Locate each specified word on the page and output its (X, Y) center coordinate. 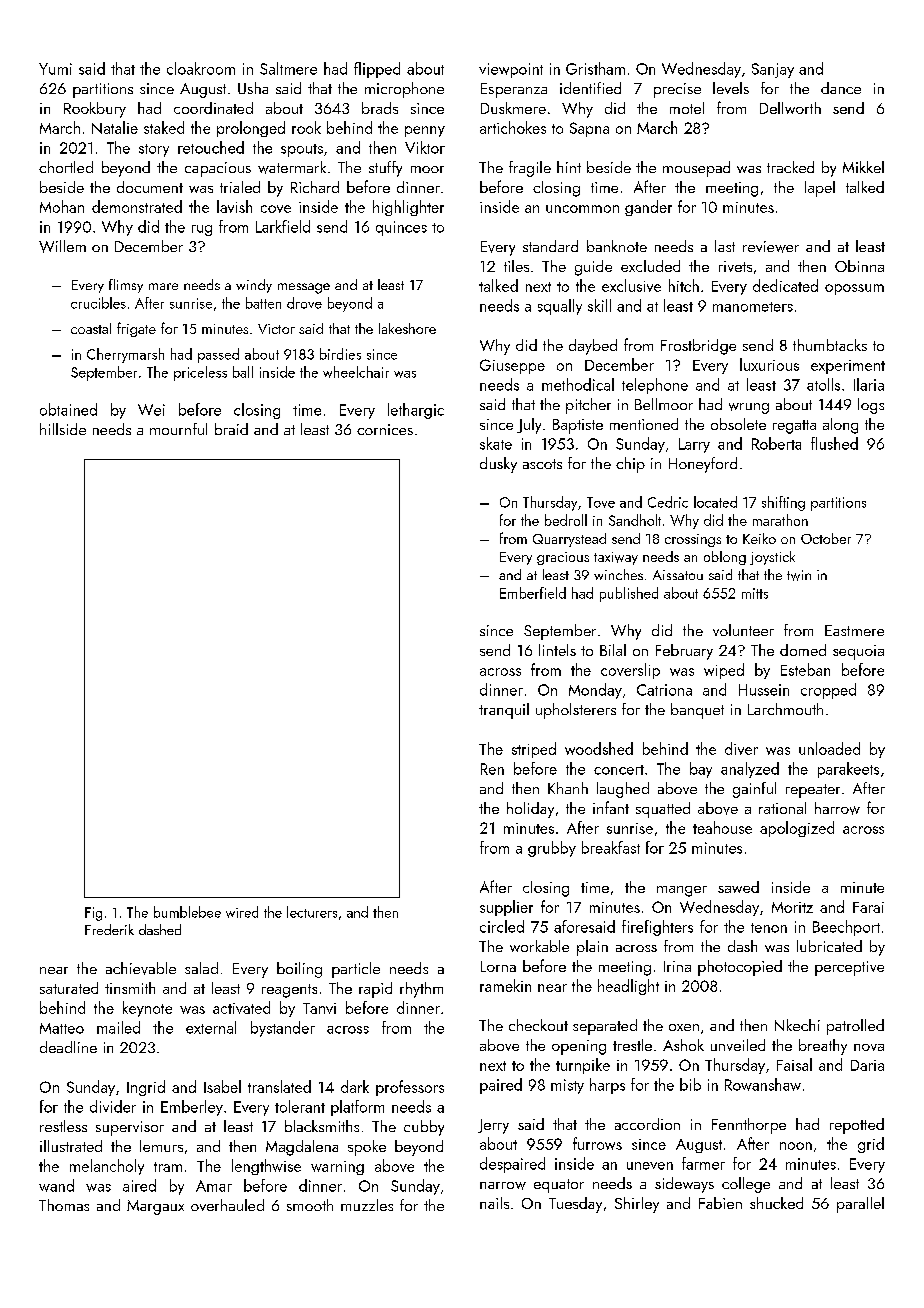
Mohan (62, 206)
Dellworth (790, 108)
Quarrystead (569, 540)
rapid (375, 990)
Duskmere (513, 108)
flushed (834, 443)
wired (242, 912)
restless (63, 1126)
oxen (684, 1027)
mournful (178, 429)
